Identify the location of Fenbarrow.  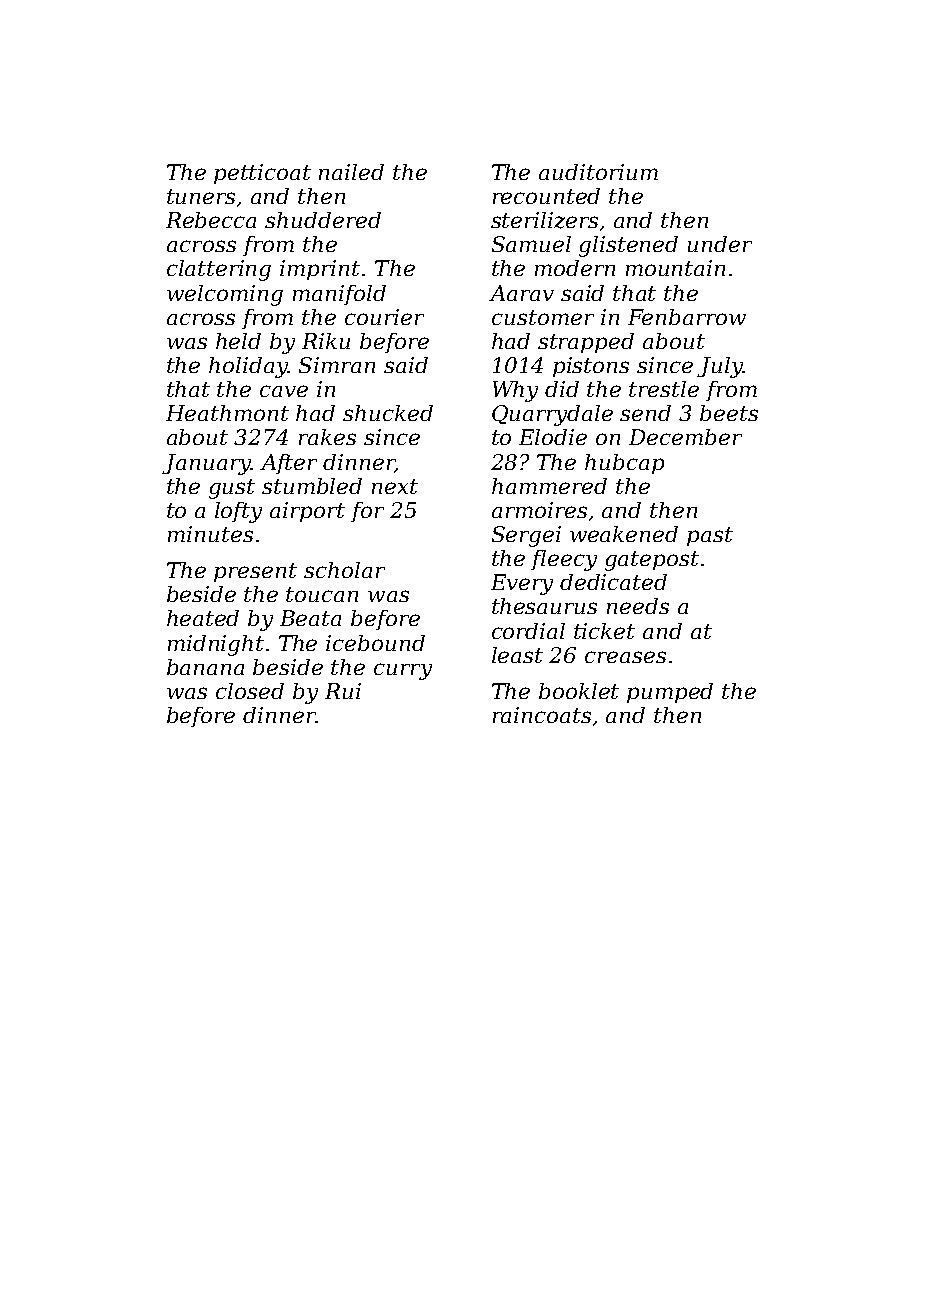
(687, 317).
